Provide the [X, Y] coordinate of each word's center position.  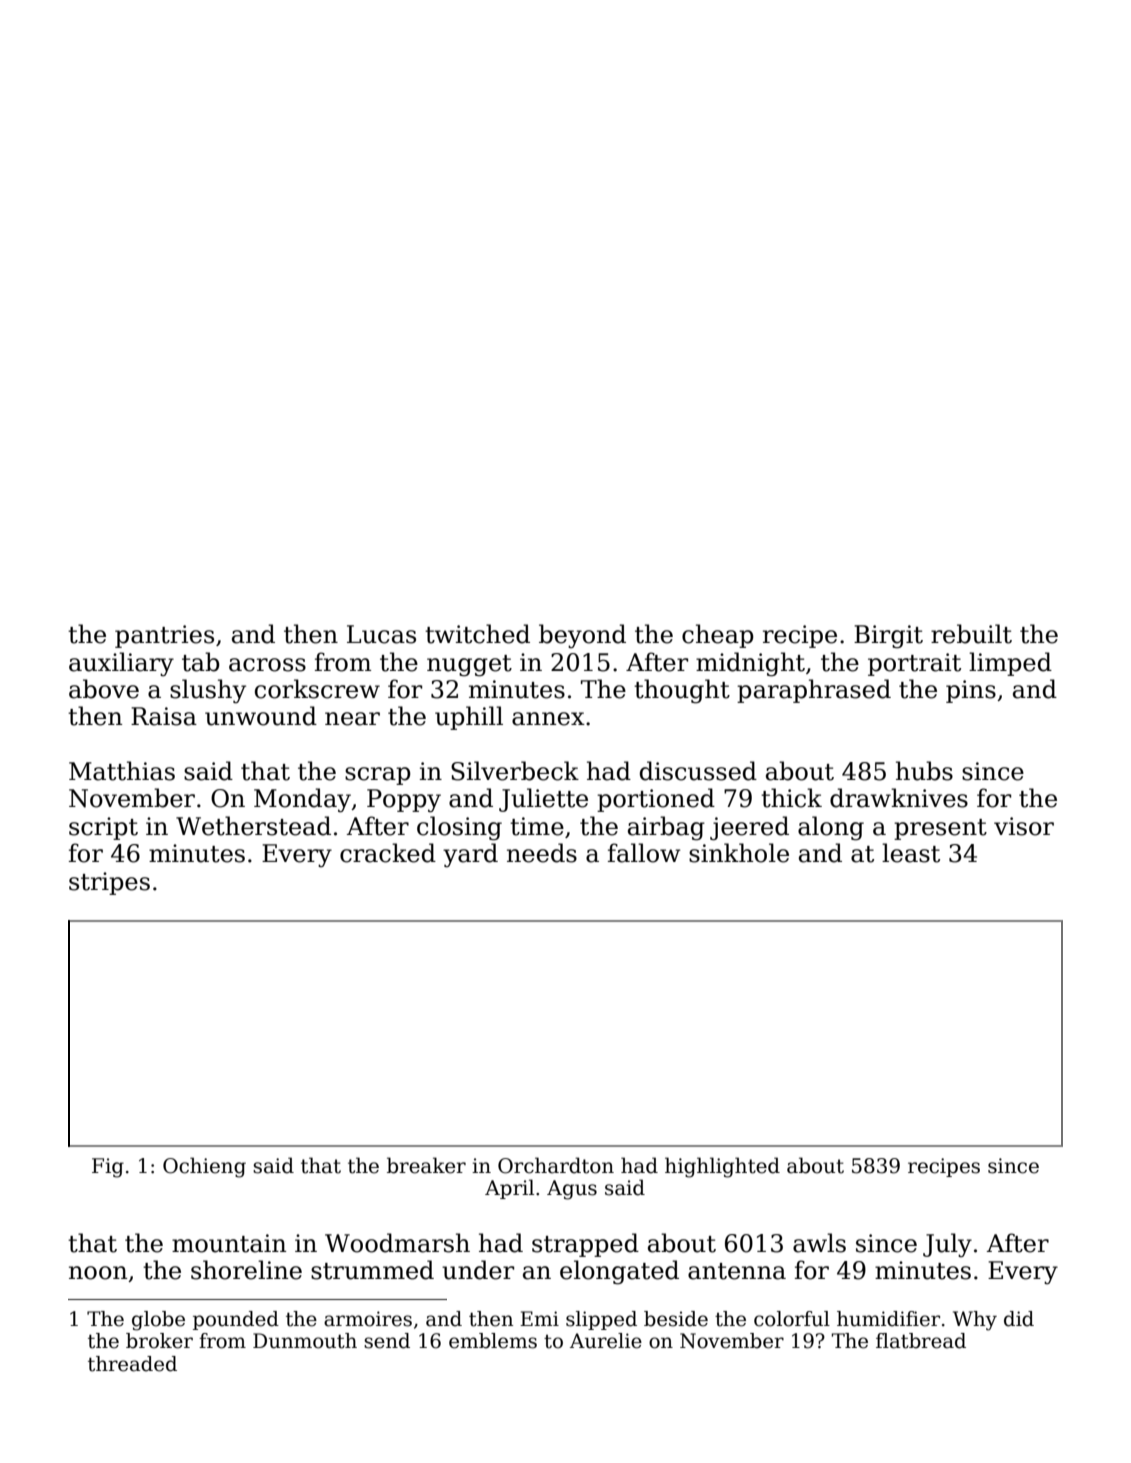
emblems [493, 1341]
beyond [582, 636]
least [911, 853]
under [478, 1270]
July [947, 1245]
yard [470, 855]
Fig [108, 1168]
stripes [109, 883]
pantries [164, 636]
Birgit [888, 637]
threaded [132, 1364]
